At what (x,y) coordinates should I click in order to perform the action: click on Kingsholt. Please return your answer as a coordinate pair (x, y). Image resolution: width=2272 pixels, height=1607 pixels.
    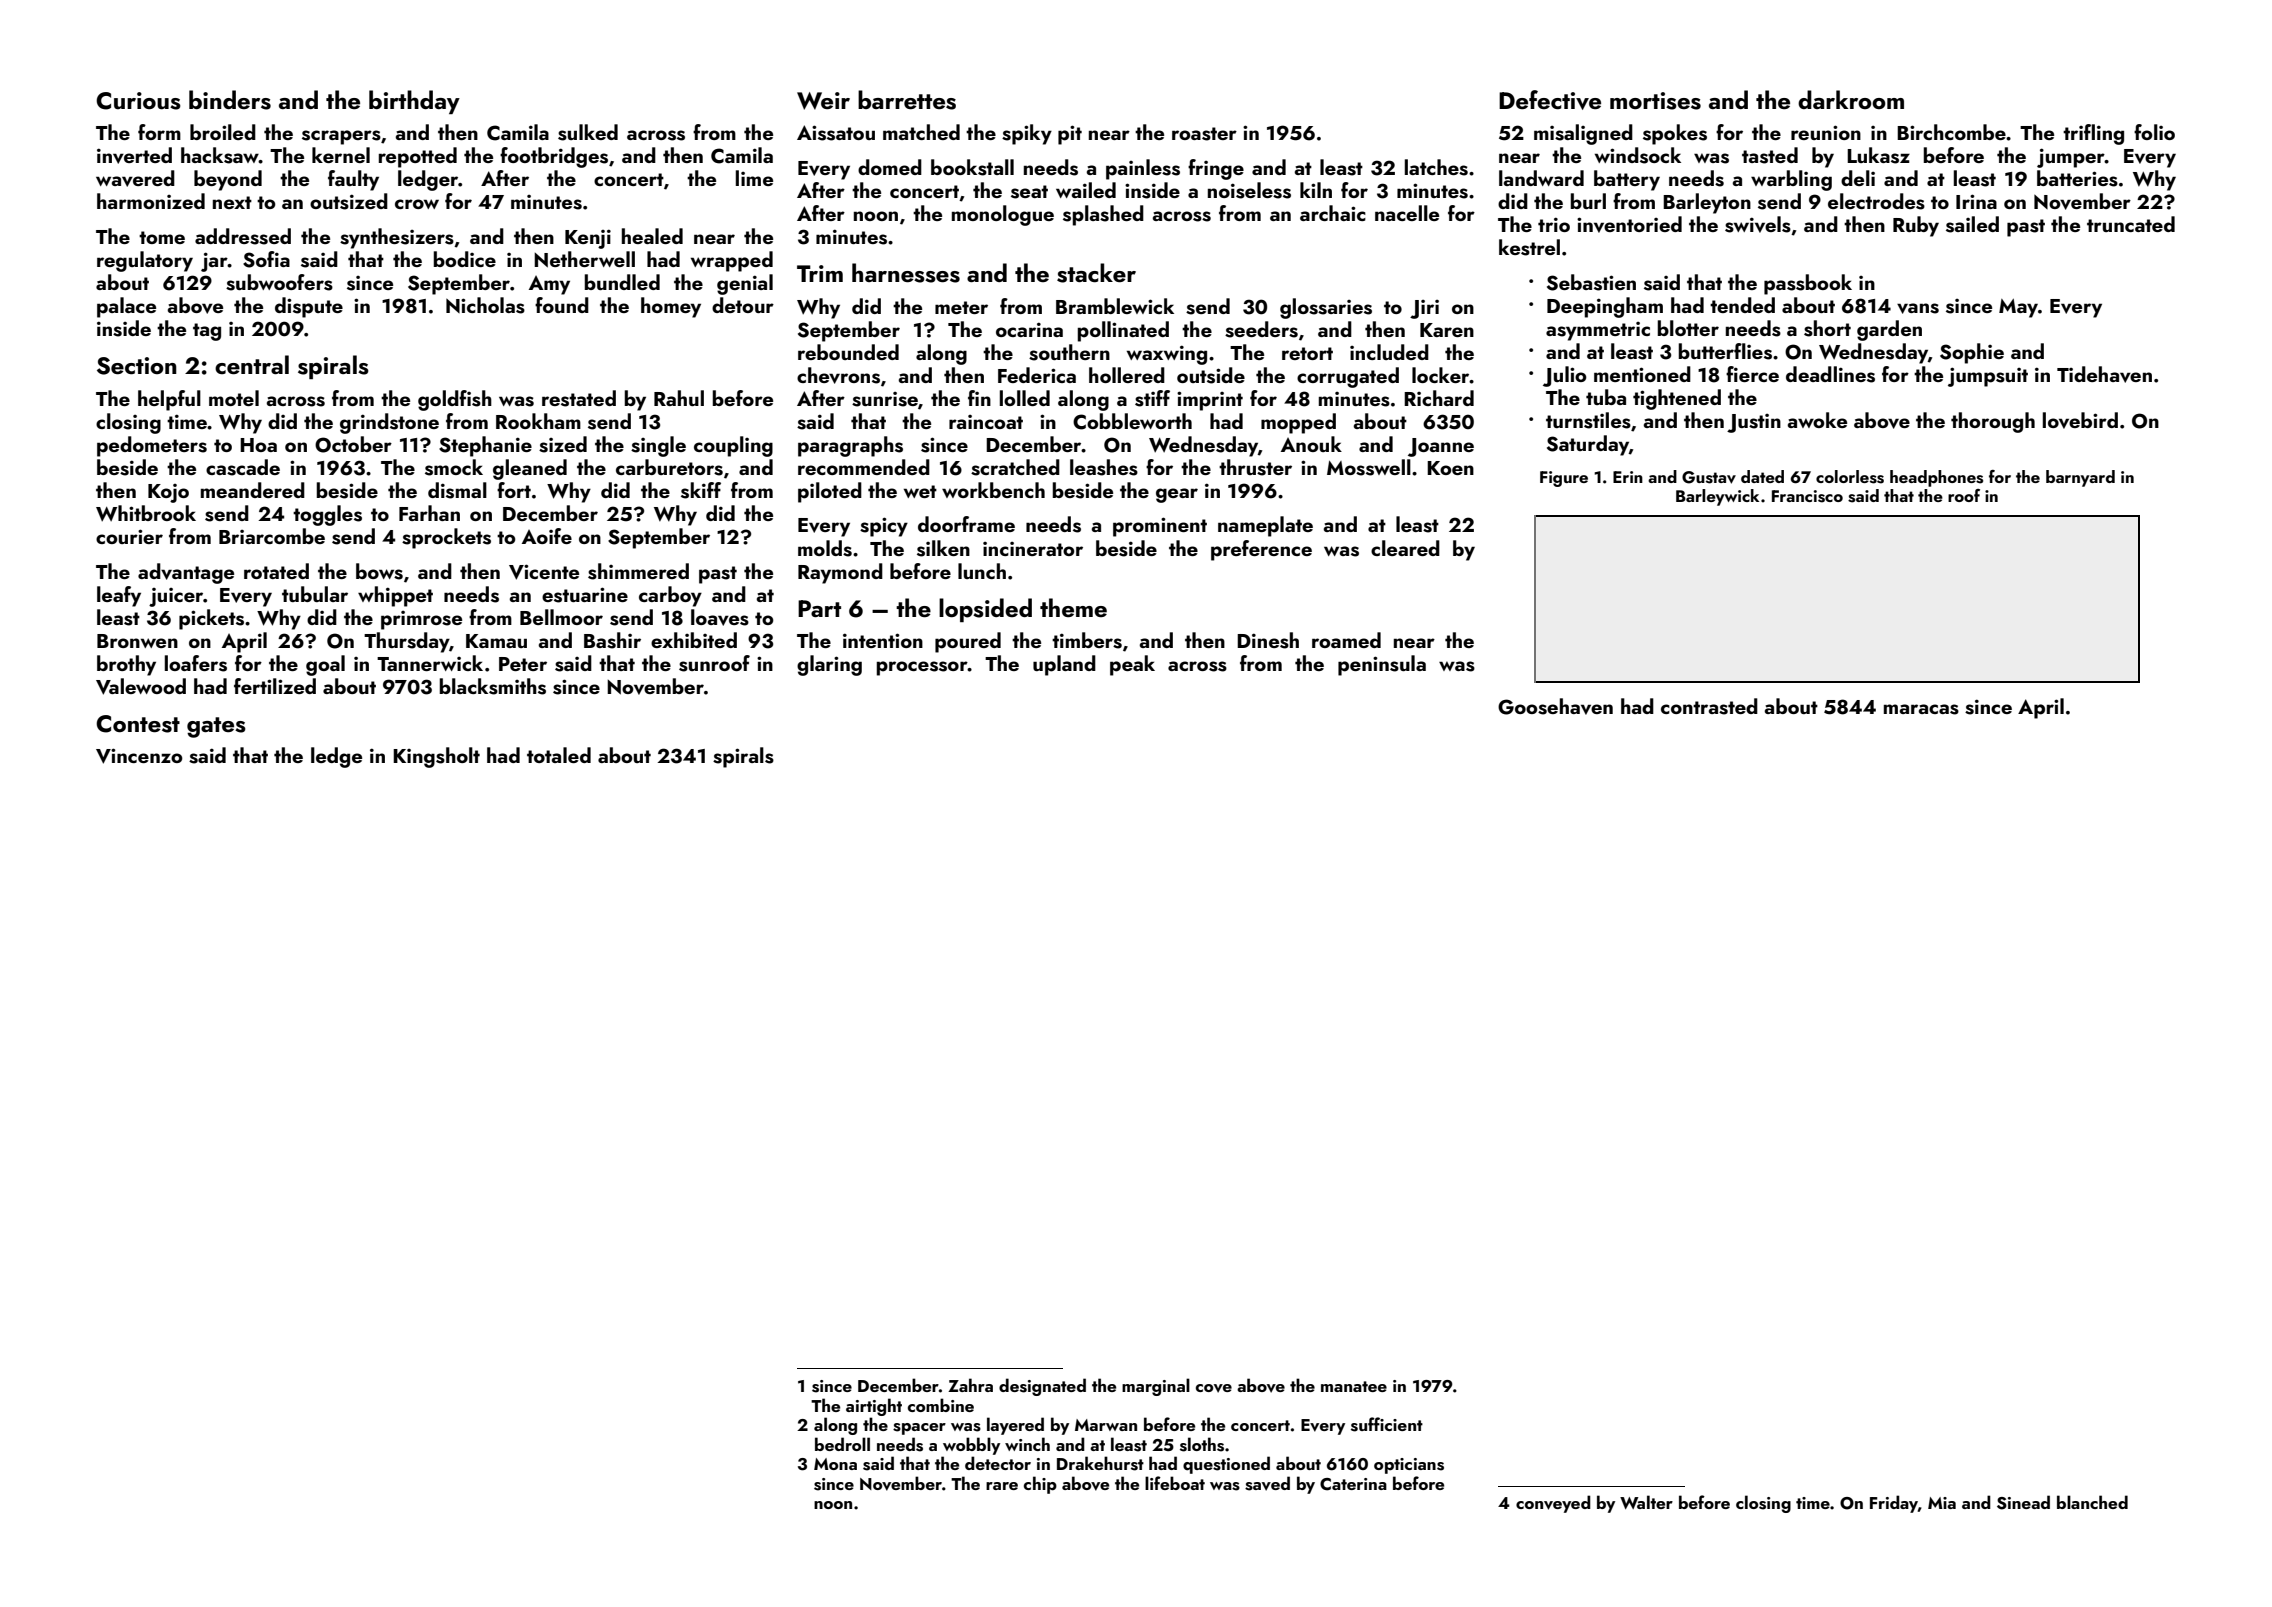
    Looking at the image, I should click on (436, 757).
